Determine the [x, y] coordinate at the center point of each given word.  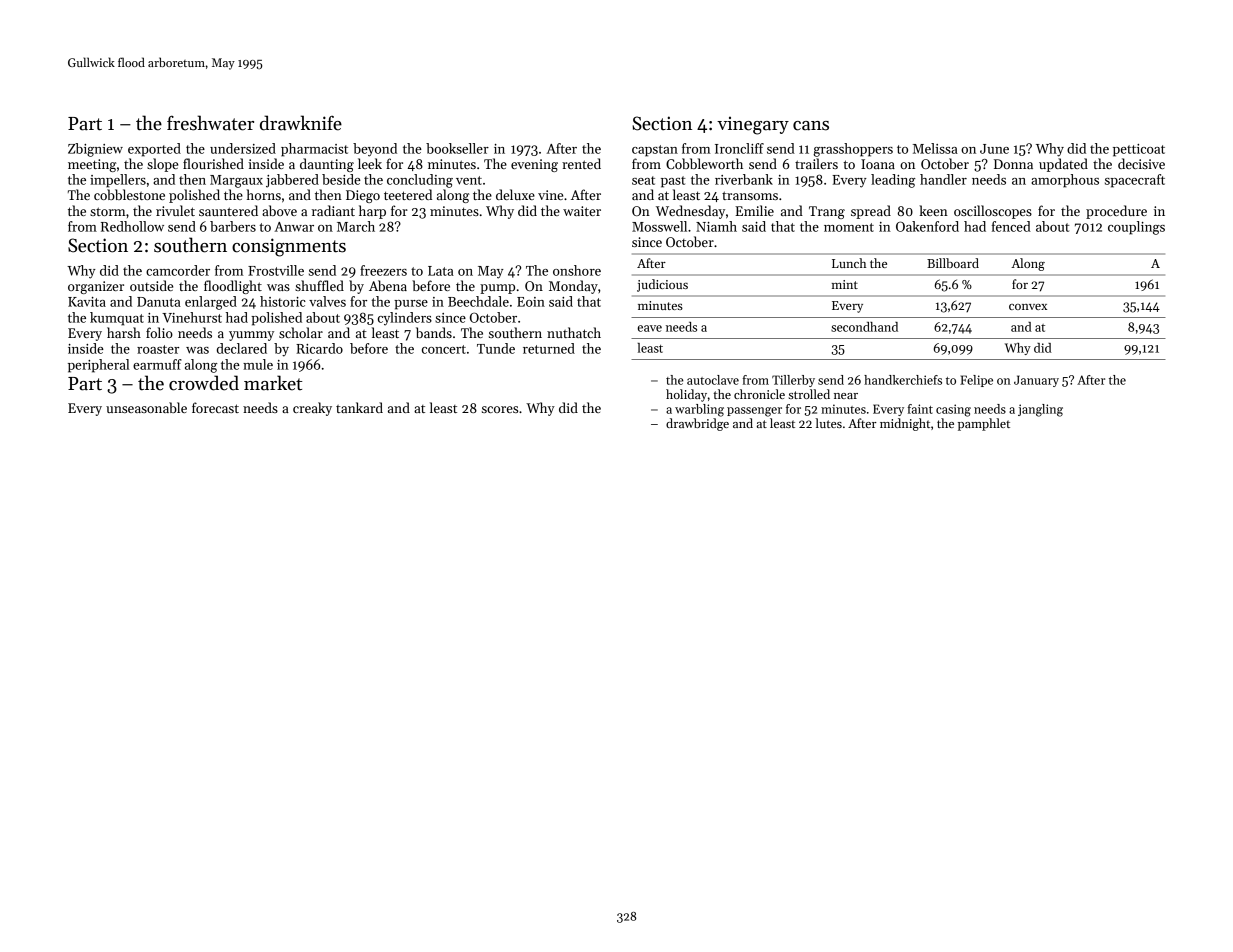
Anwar [294, 227]
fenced [1011, 226]
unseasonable [146, 407]
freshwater [210, 123]
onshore [577, 270]
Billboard [953, 263]
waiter [582, 211]
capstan [655, 151]
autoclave [713, 380]
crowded [204, 383]
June [994, 149]
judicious [662, 285]
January [1036, 381]
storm [108, 211]
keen [933, 210]
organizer [96, 287]
